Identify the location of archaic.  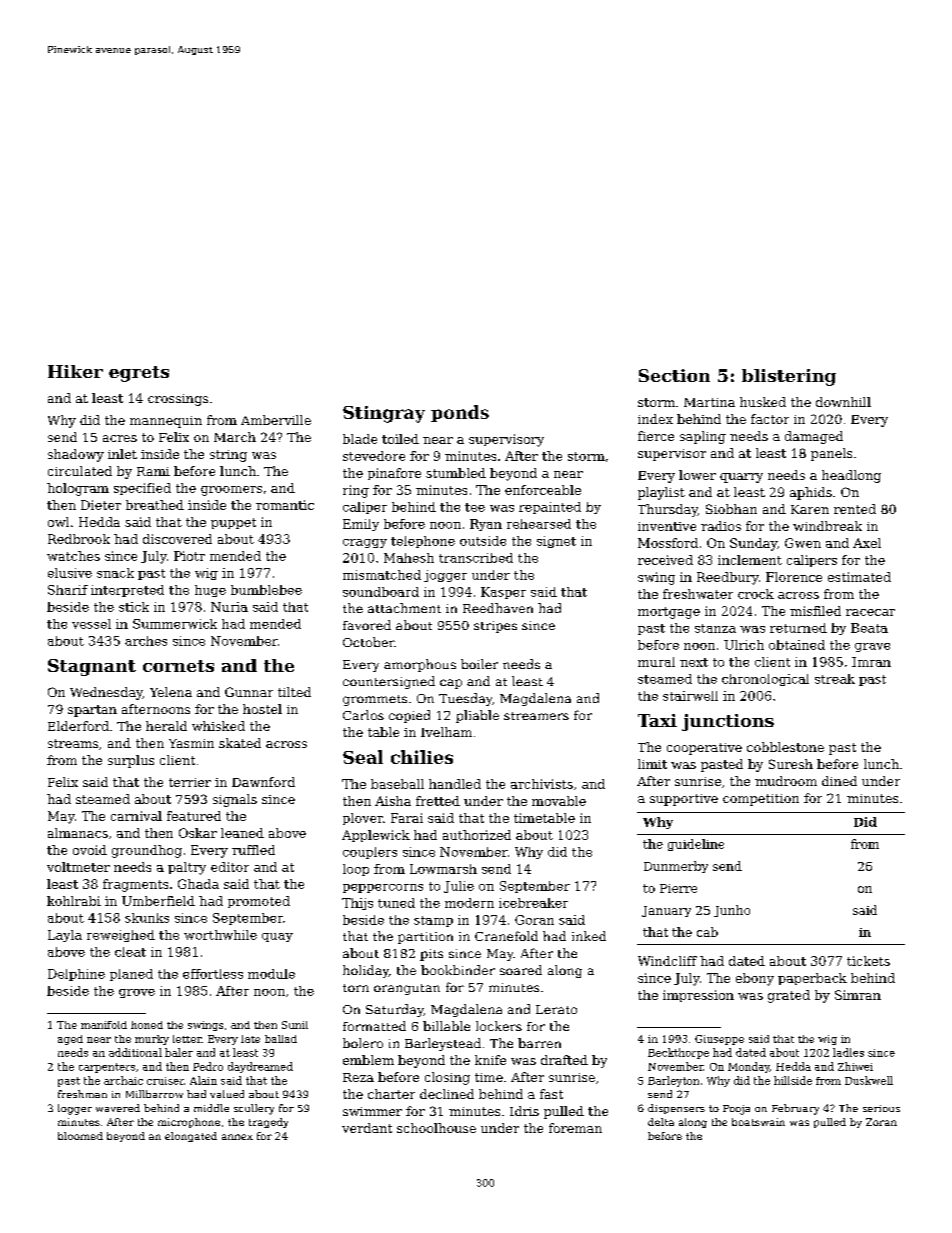
(123, 1080).
